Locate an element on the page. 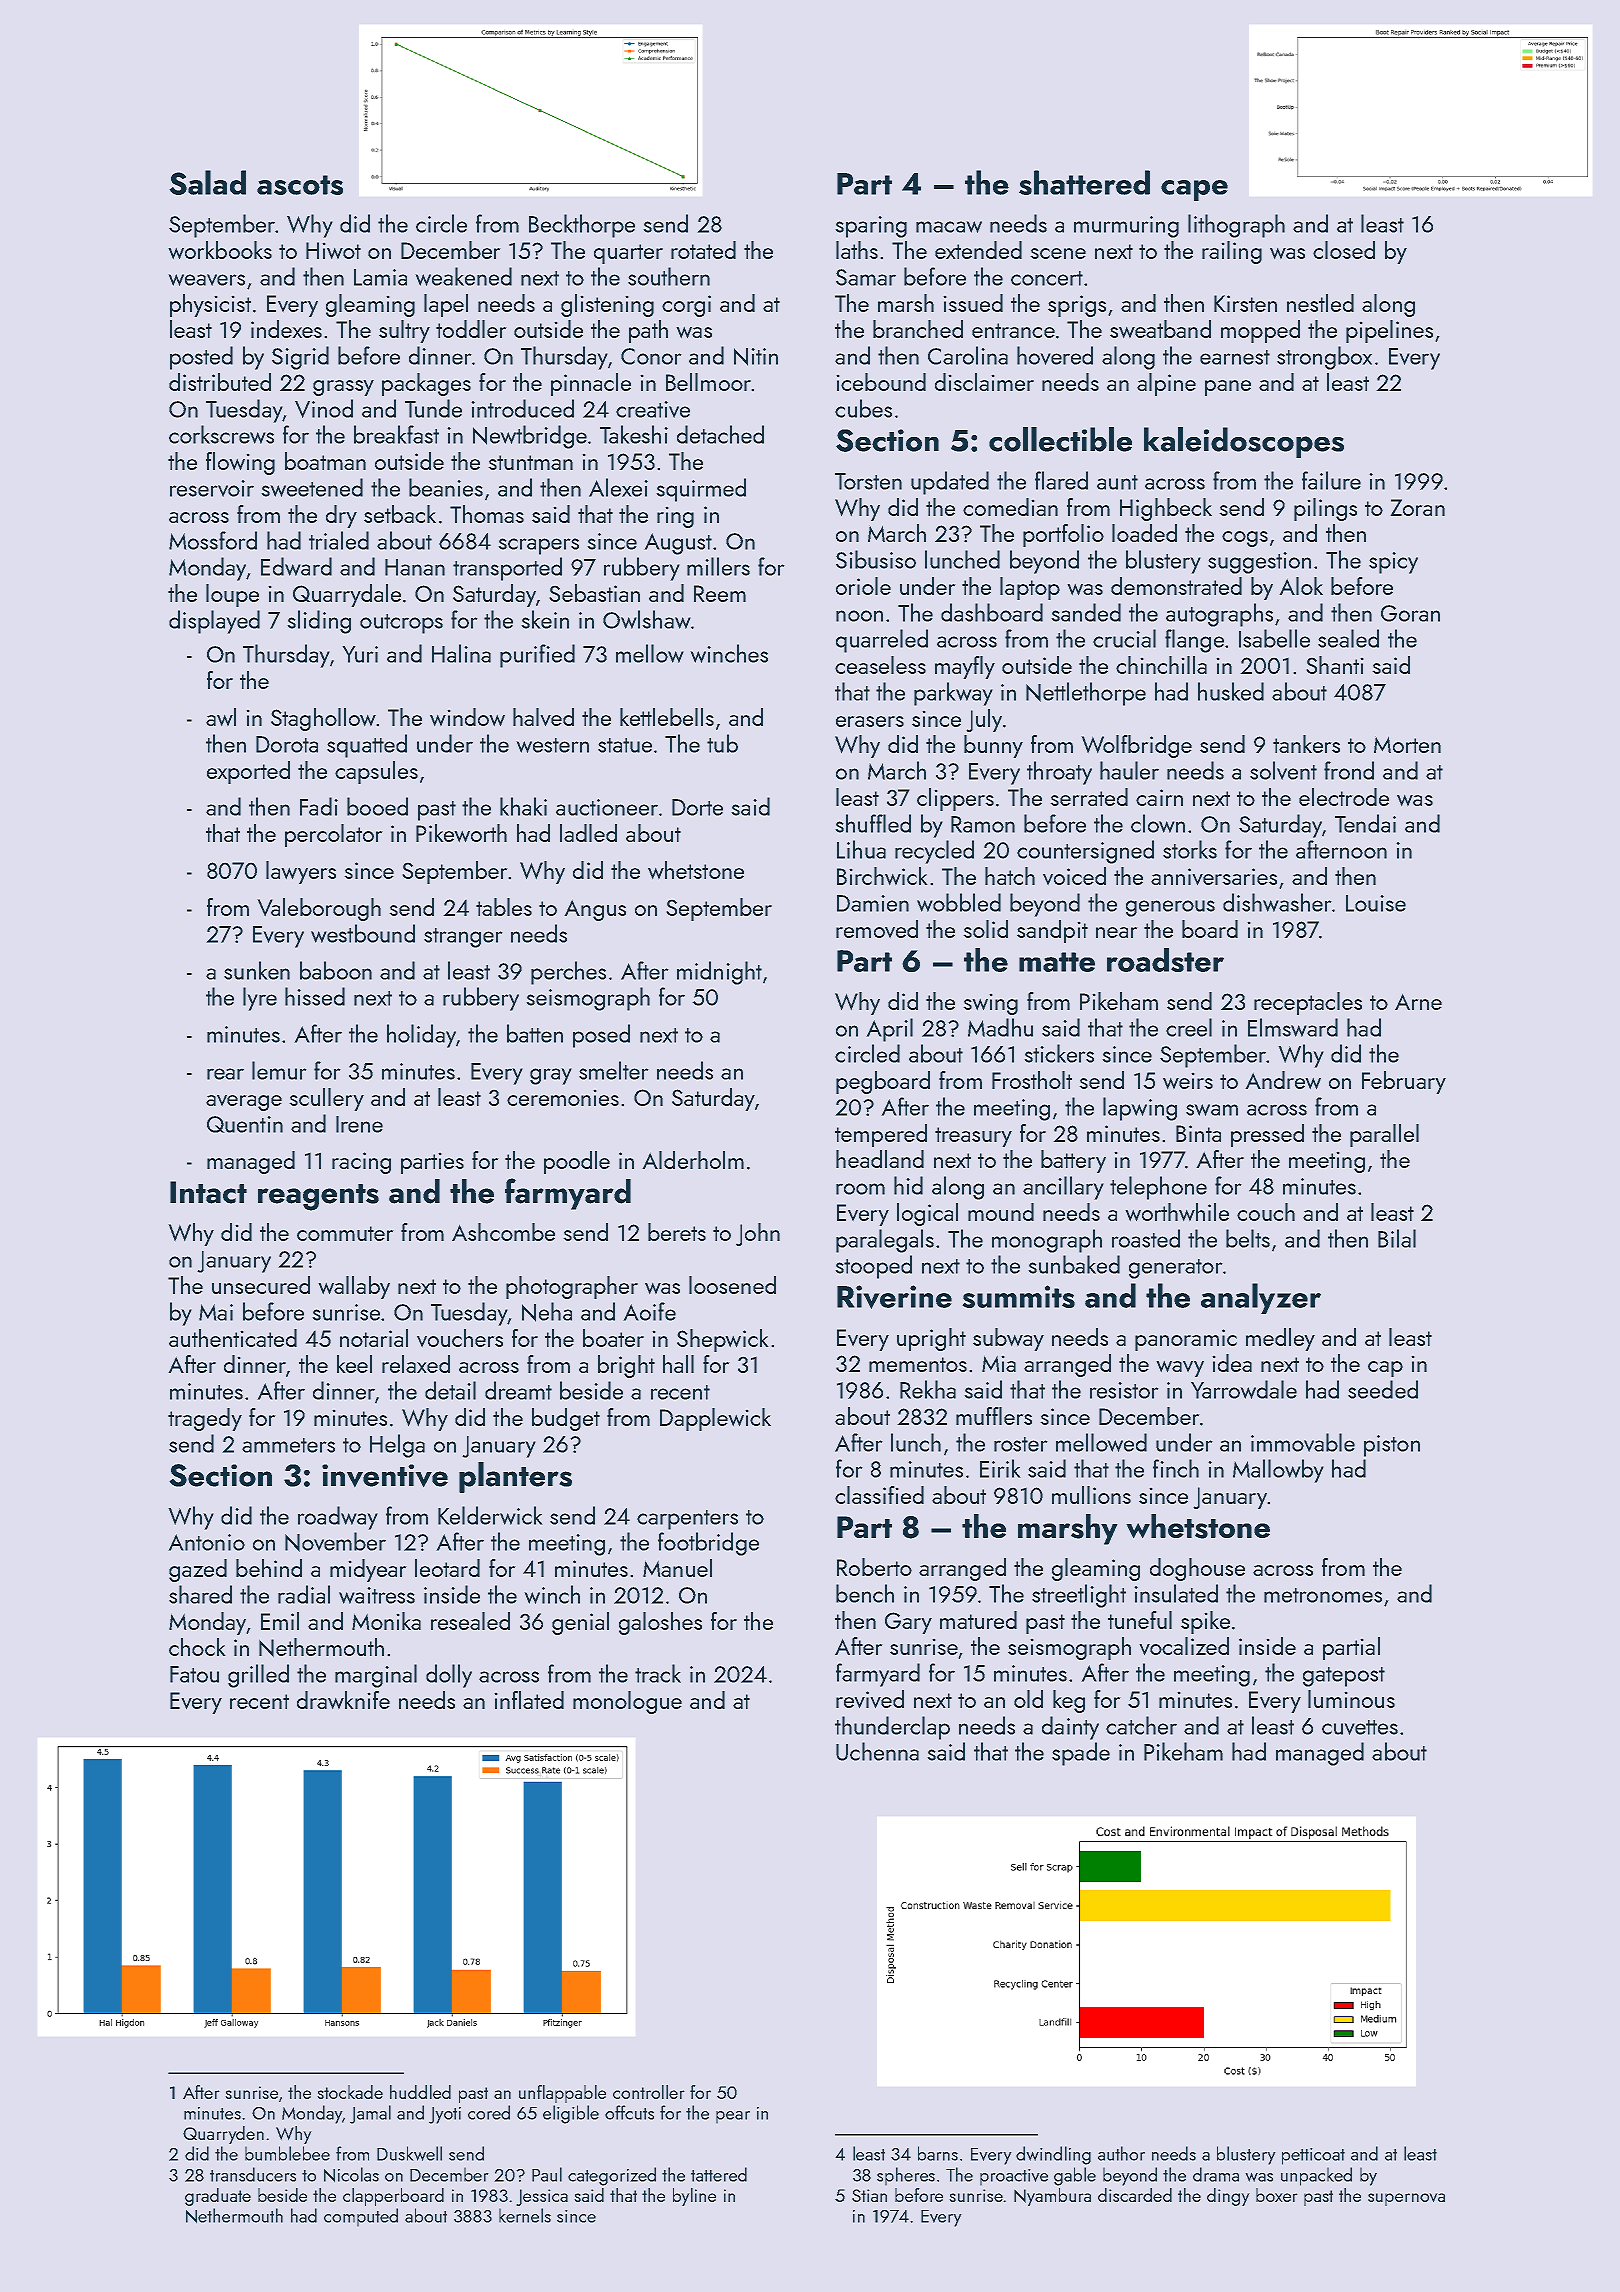  electrode is located at coordinates (1344, 797).
